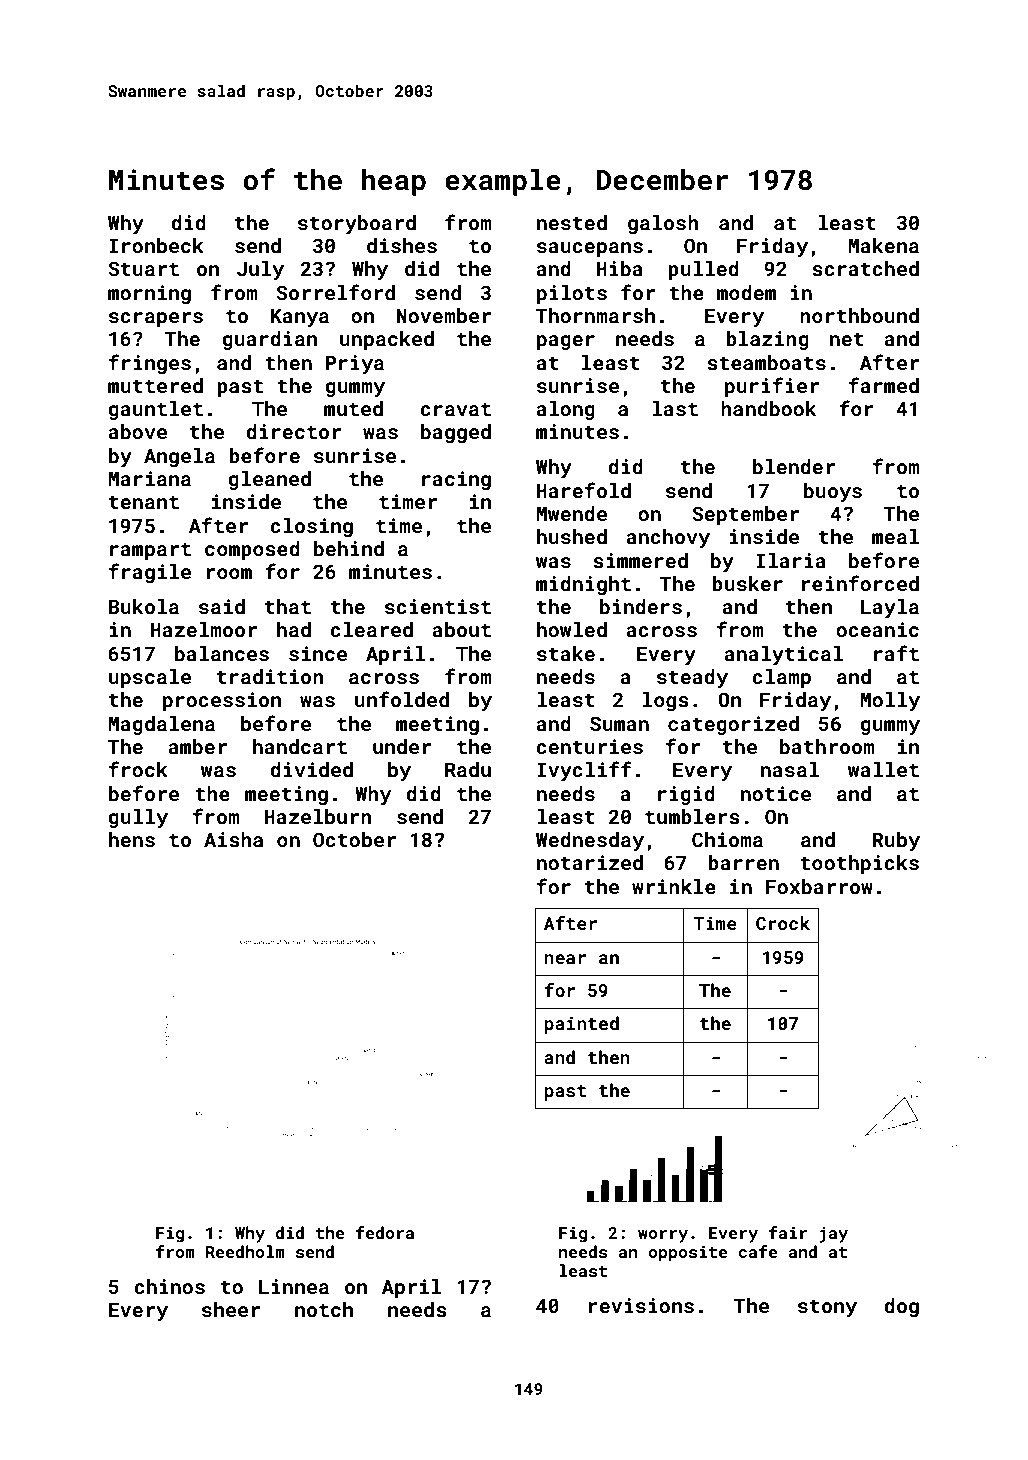 Image resolution: width=1028 pixels, height=1460 pixels. Describe the element at coordinates (150, 678) in the screenshot. I see `upscale` at that location.
